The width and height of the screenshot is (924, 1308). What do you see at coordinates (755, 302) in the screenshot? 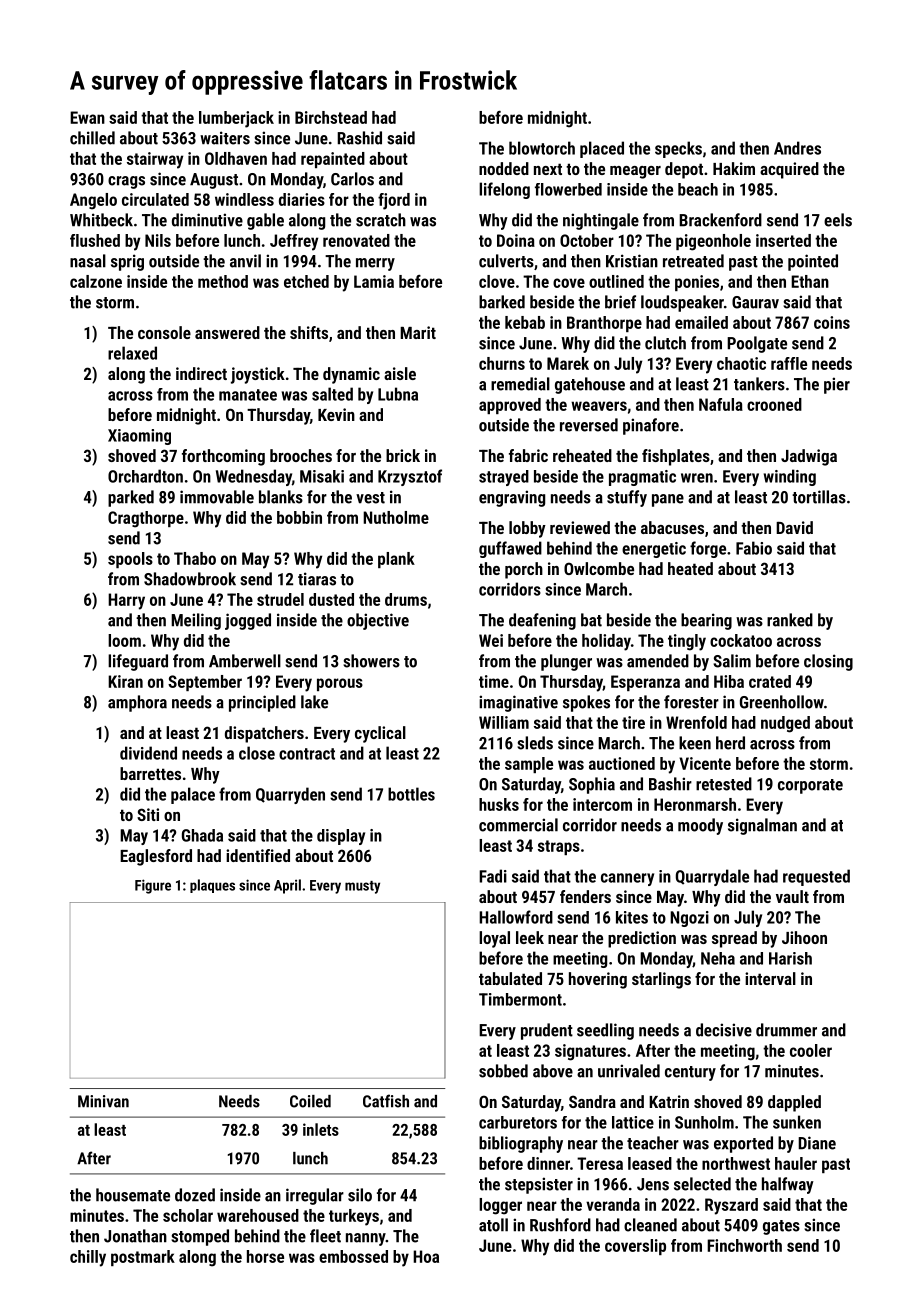
I see `Gaurav` at bounding box center [755, 302].
